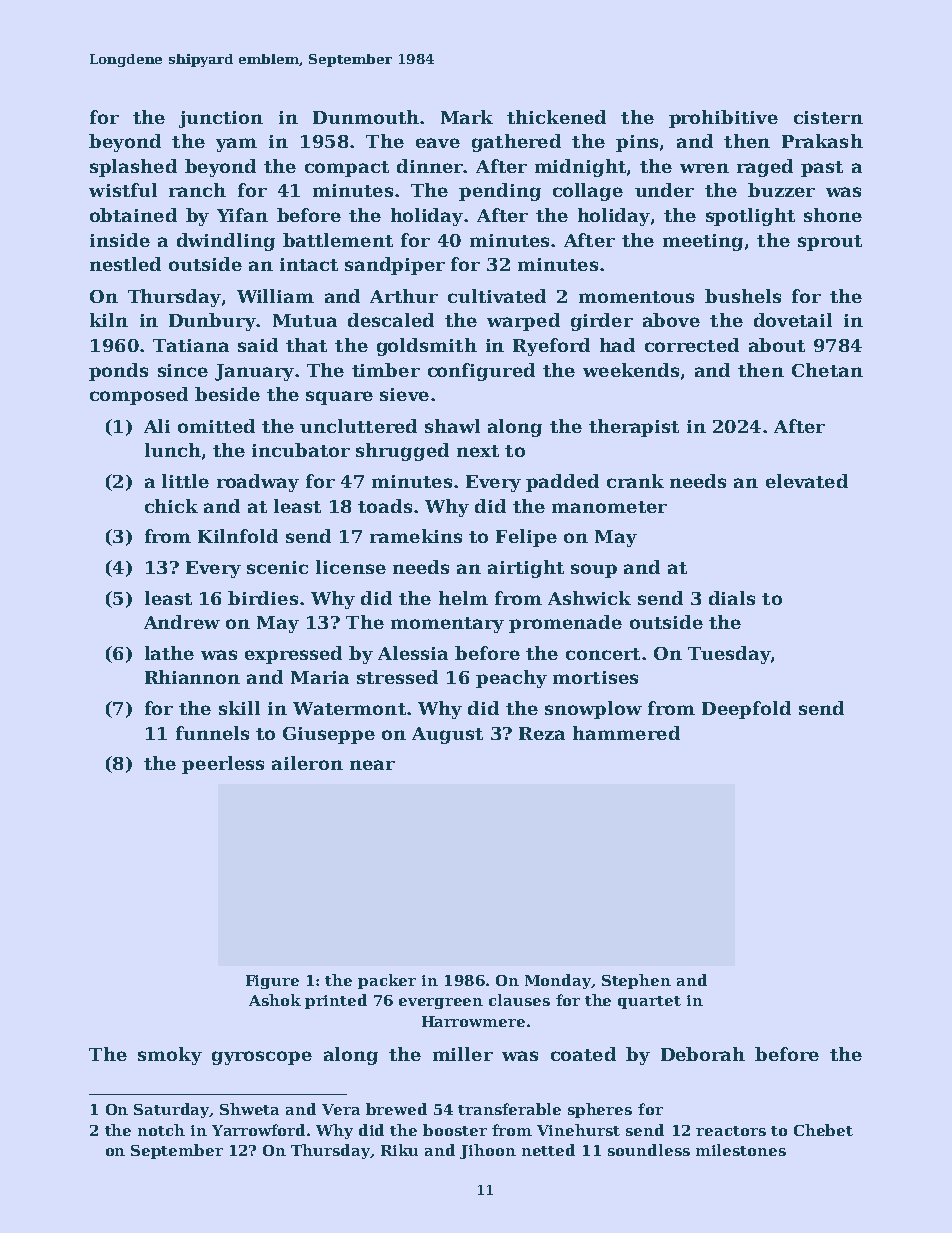  What do you see at coordinates (306, 345) in the image?
I see `that` at bounding box center [306, 345].
